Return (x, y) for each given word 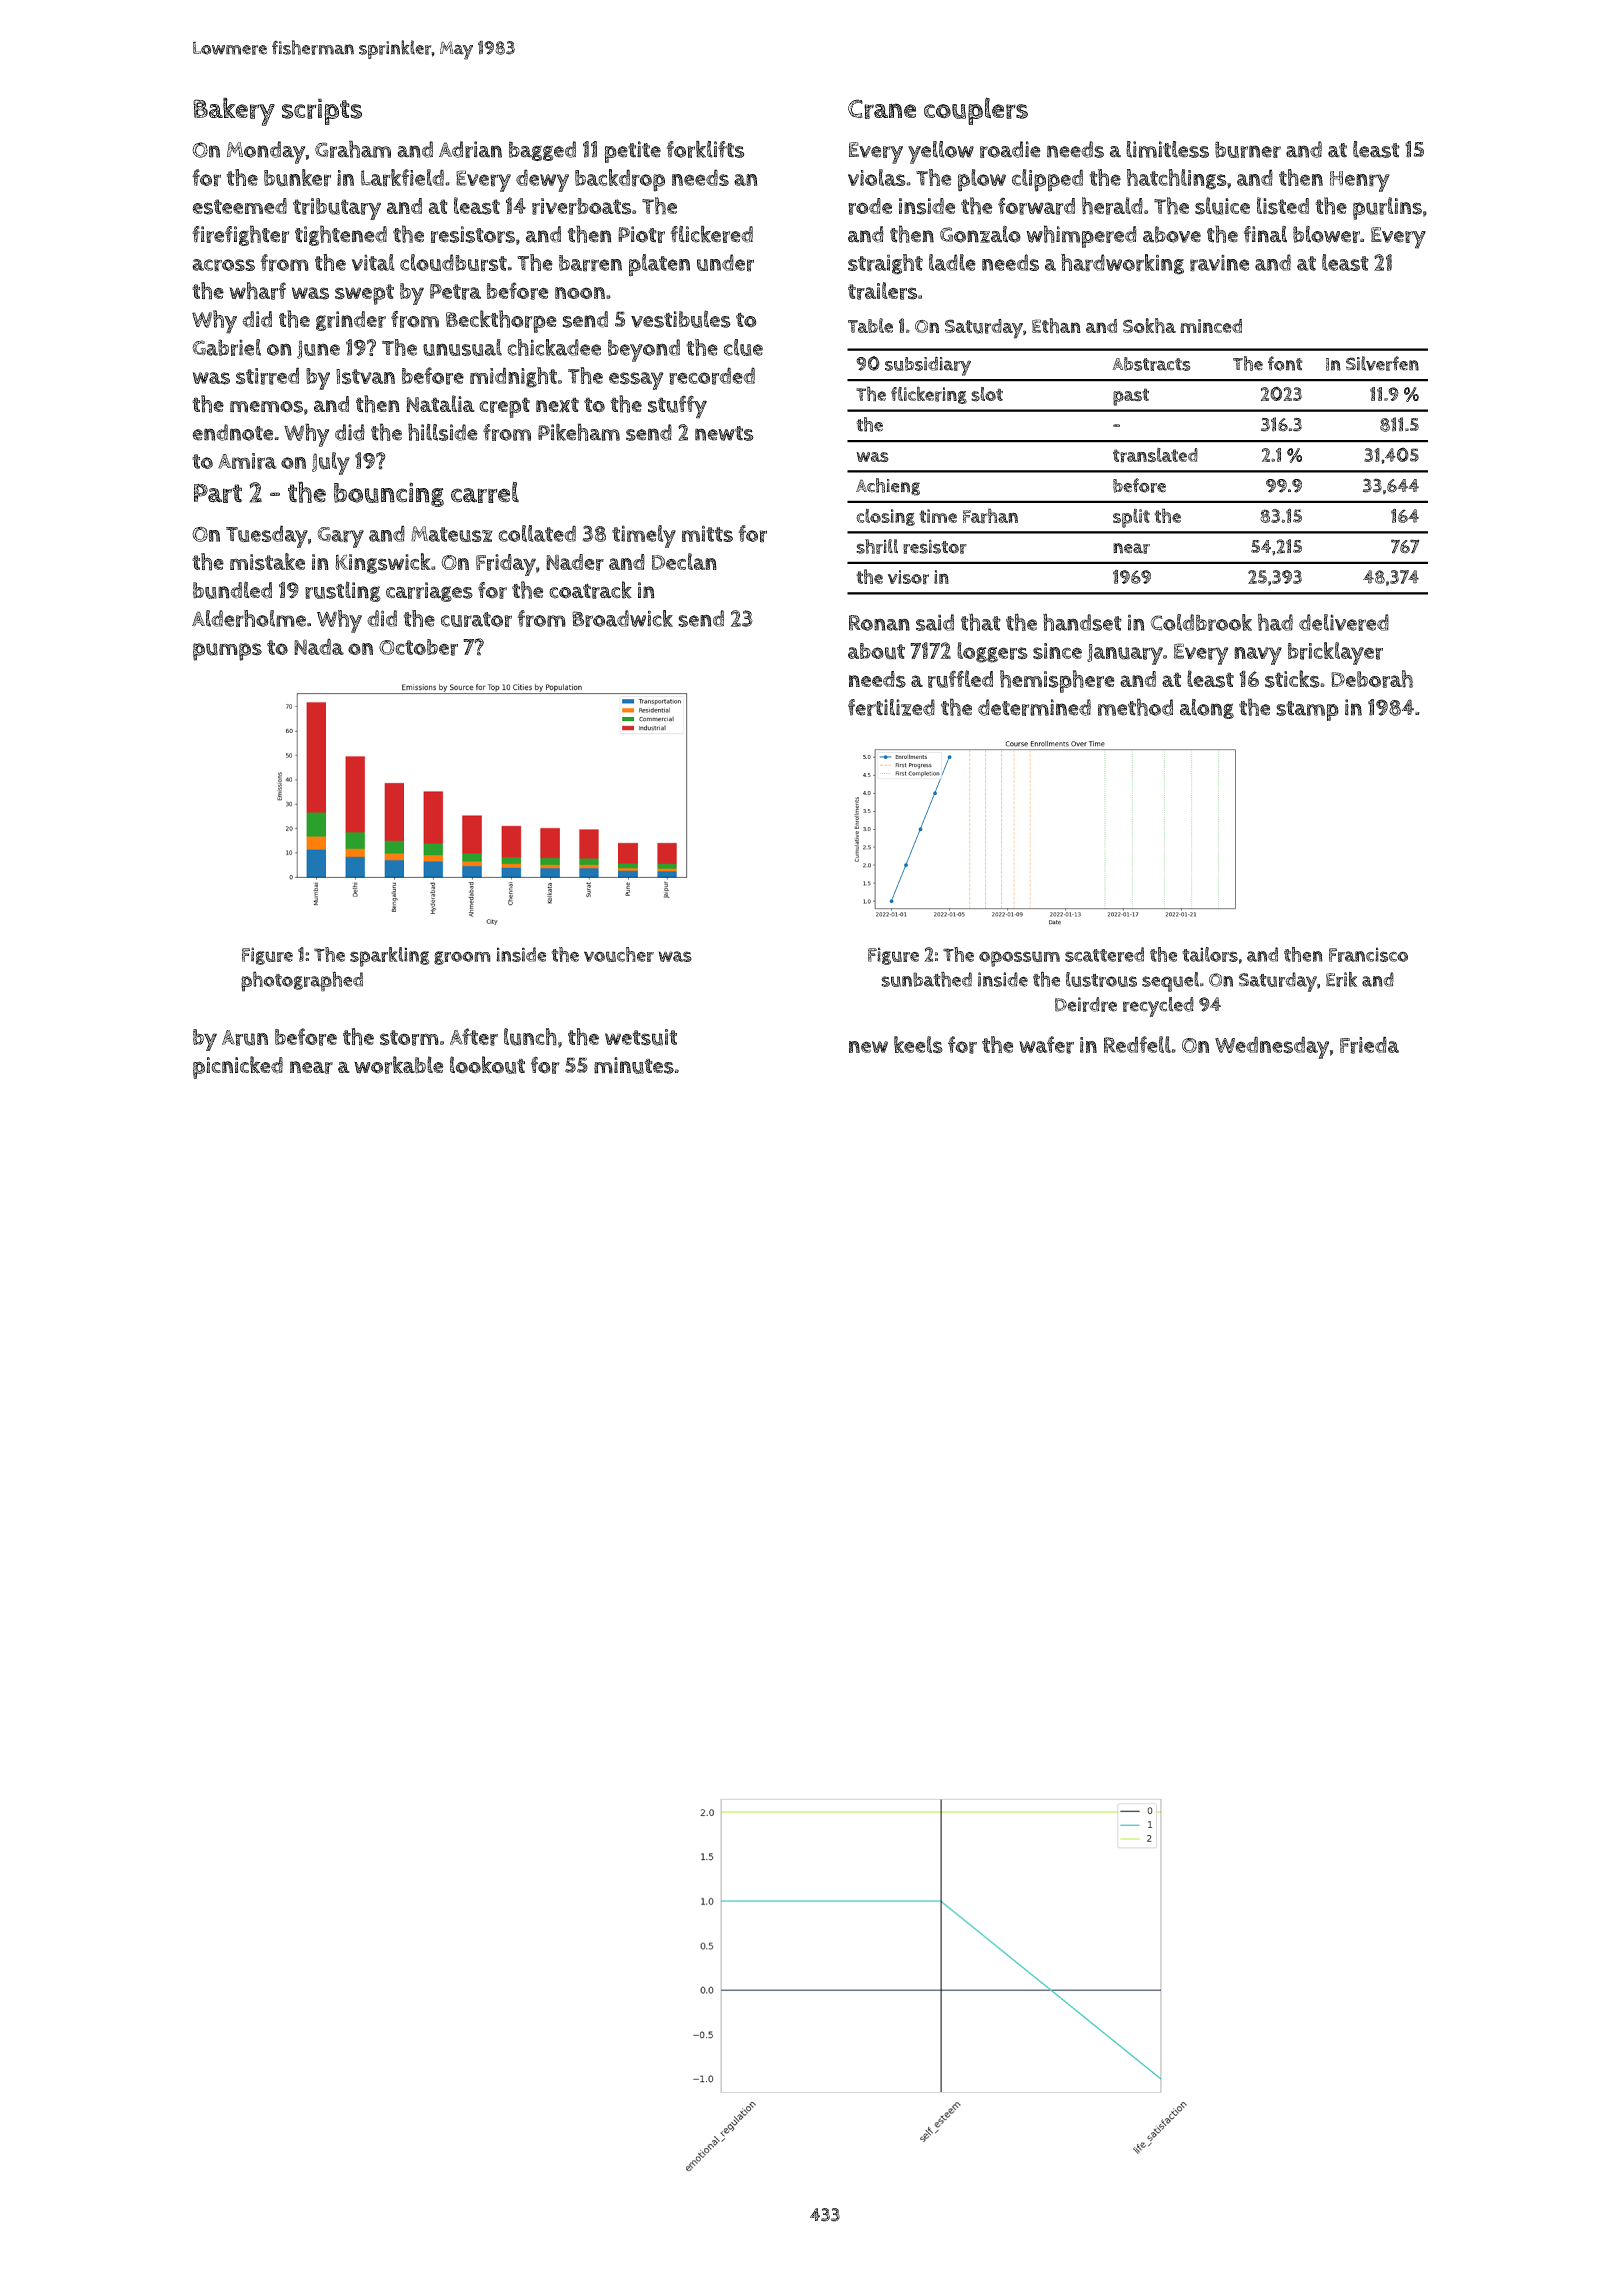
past (1131, 397)
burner (1248, 149)
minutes (634, 1065)
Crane (882, 109)
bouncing (389, 494)
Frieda (1369, 1045)
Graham (353, 149)
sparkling (389, 957)
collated (537, 533)
